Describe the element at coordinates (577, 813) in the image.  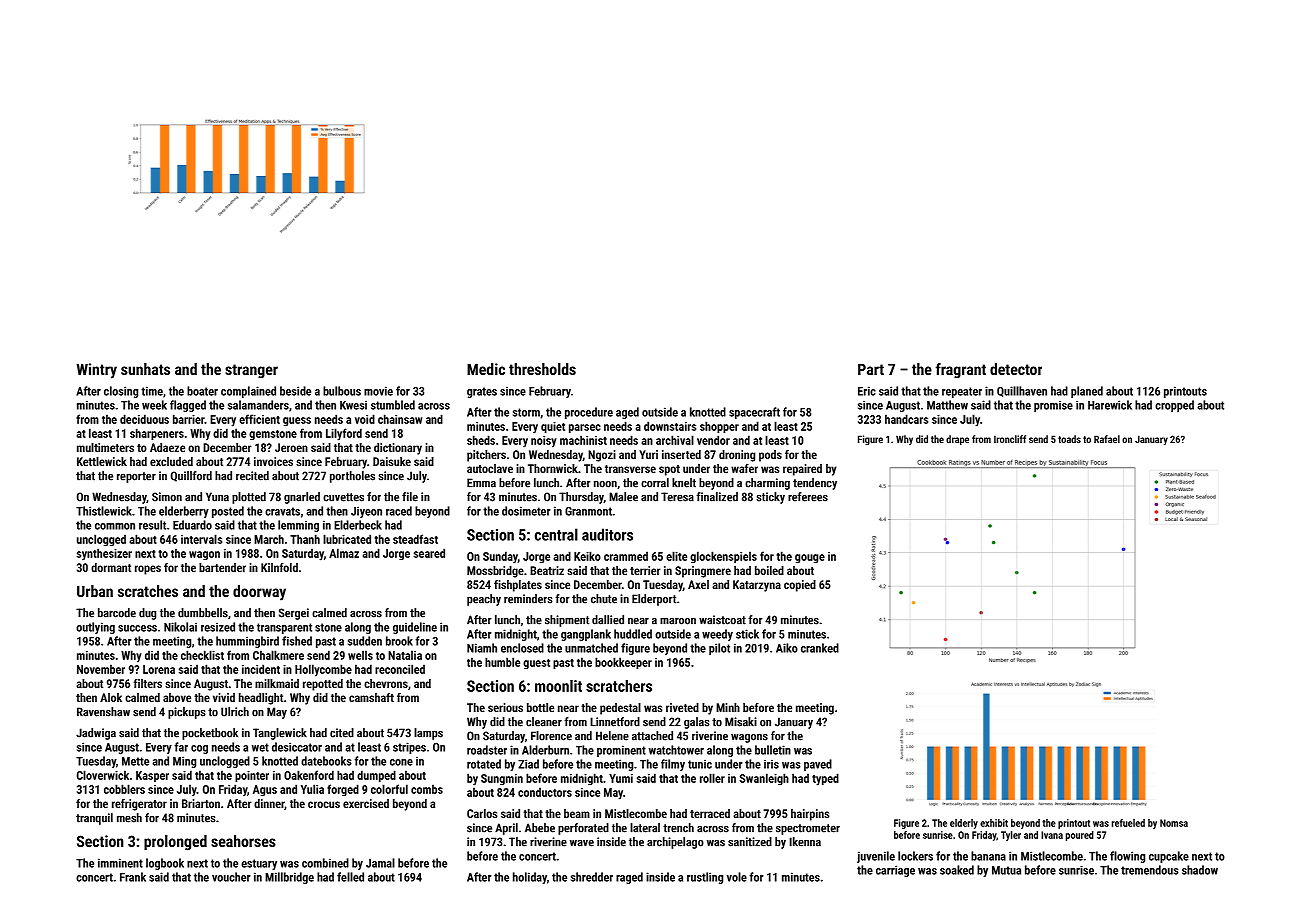
I see `beam` at that location.
